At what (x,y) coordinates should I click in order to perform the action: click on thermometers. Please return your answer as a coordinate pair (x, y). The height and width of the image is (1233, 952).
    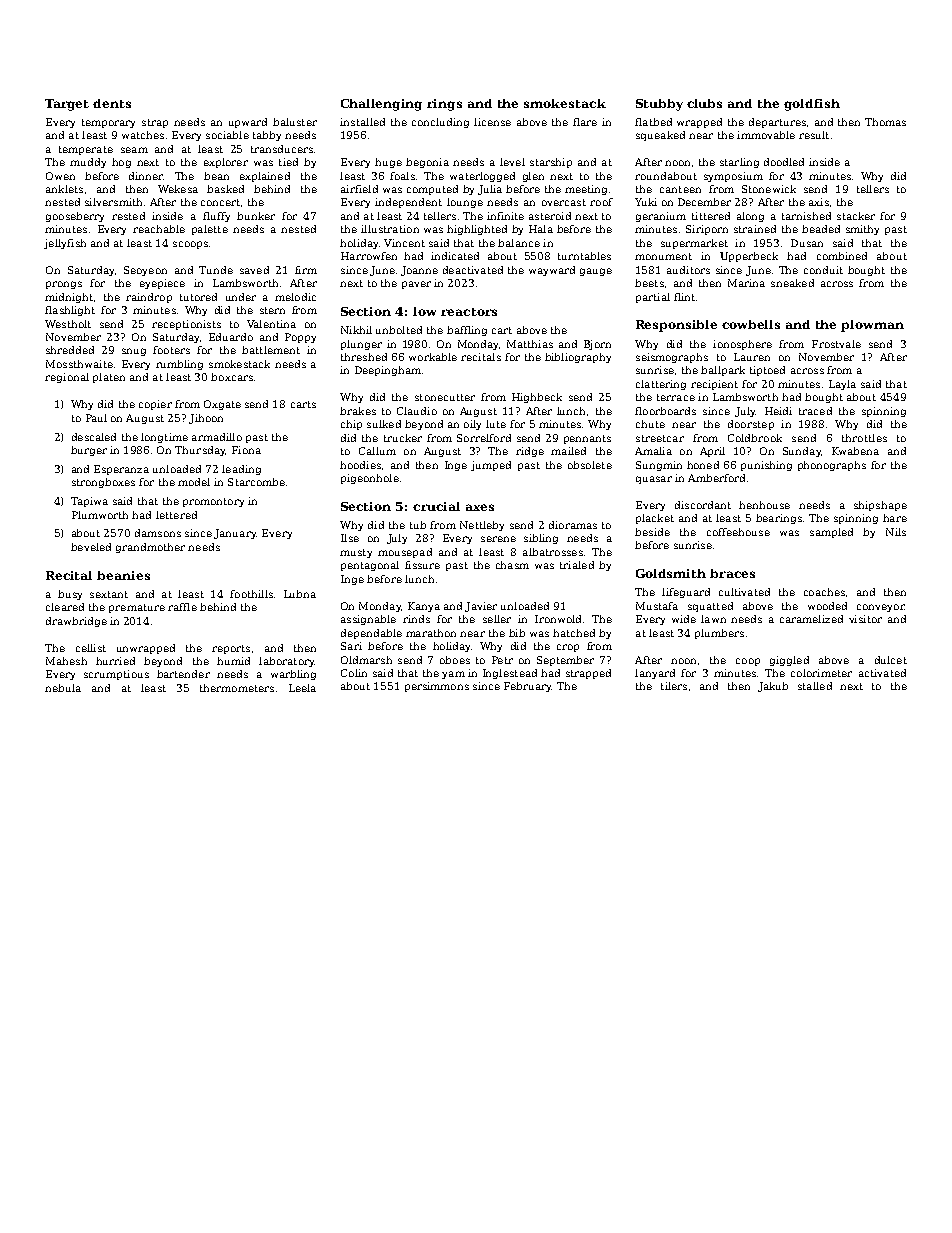
    Looking at the image, I should click on (237, 688).
